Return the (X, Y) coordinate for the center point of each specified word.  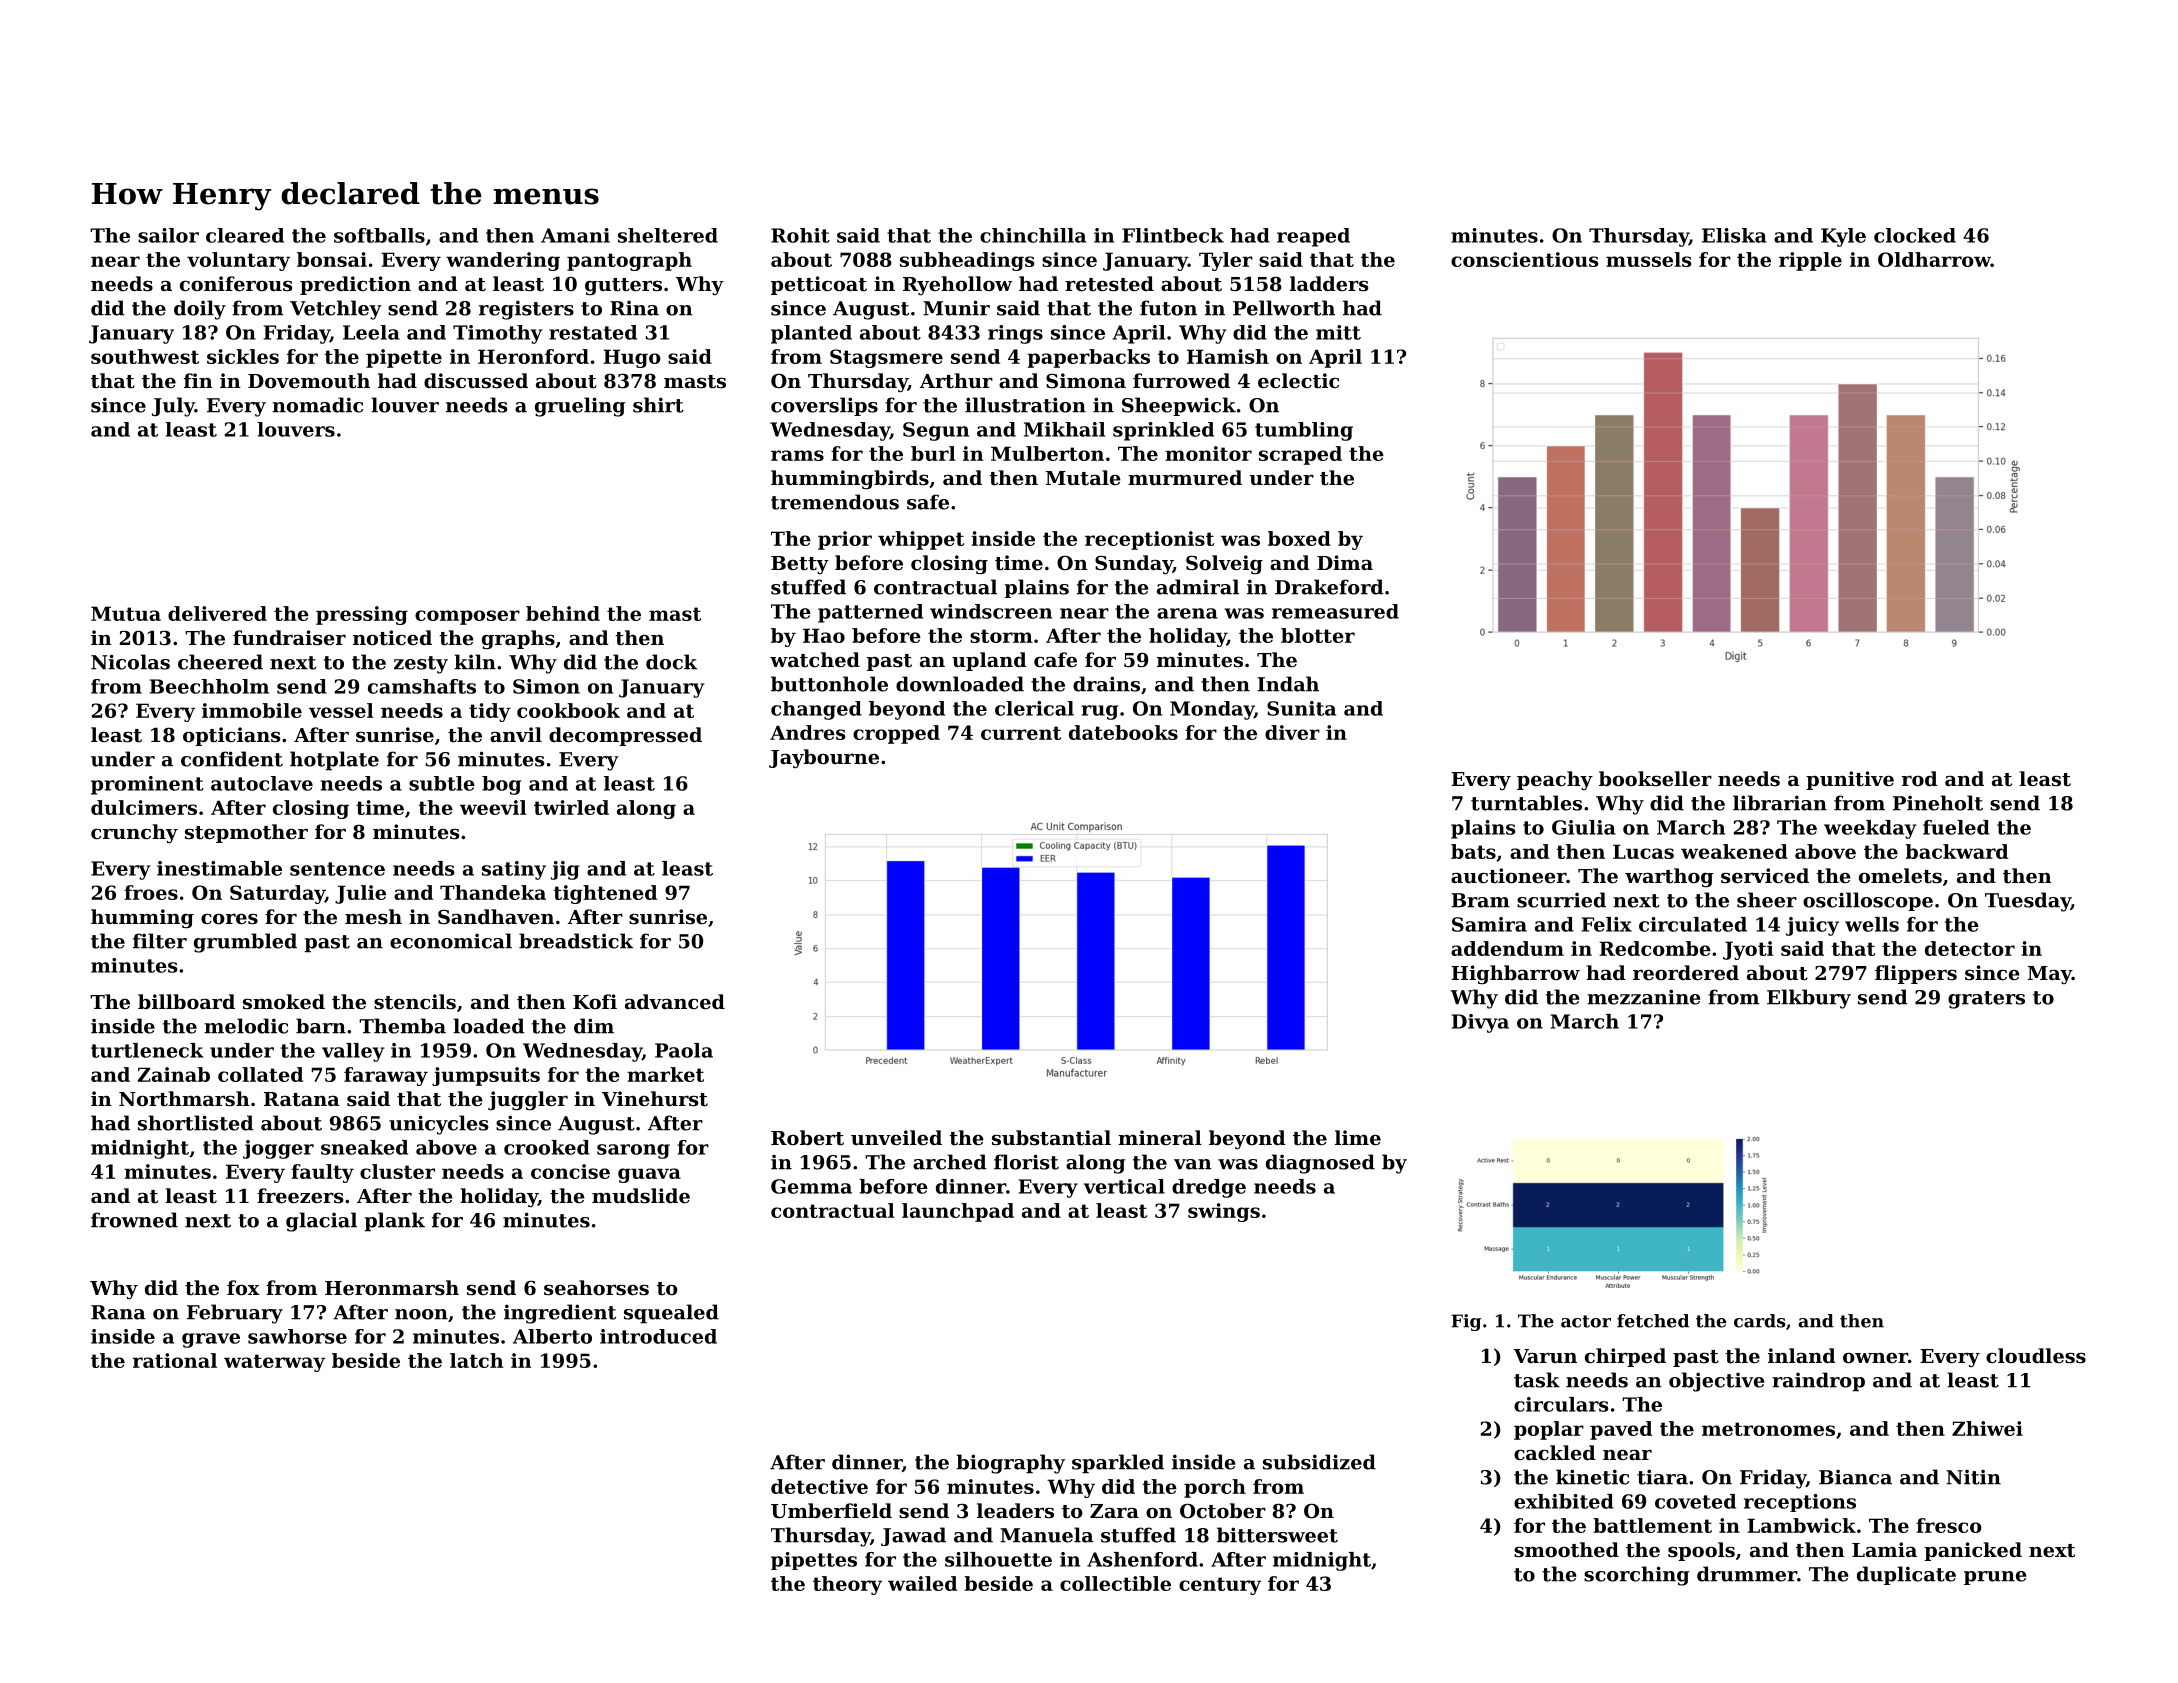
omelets (1900, 876)
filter (160, 941)
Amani (575, 235)
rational (175, 1360)
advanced (675, 1001)
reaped (1313, 237)
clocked (1915, 235)
